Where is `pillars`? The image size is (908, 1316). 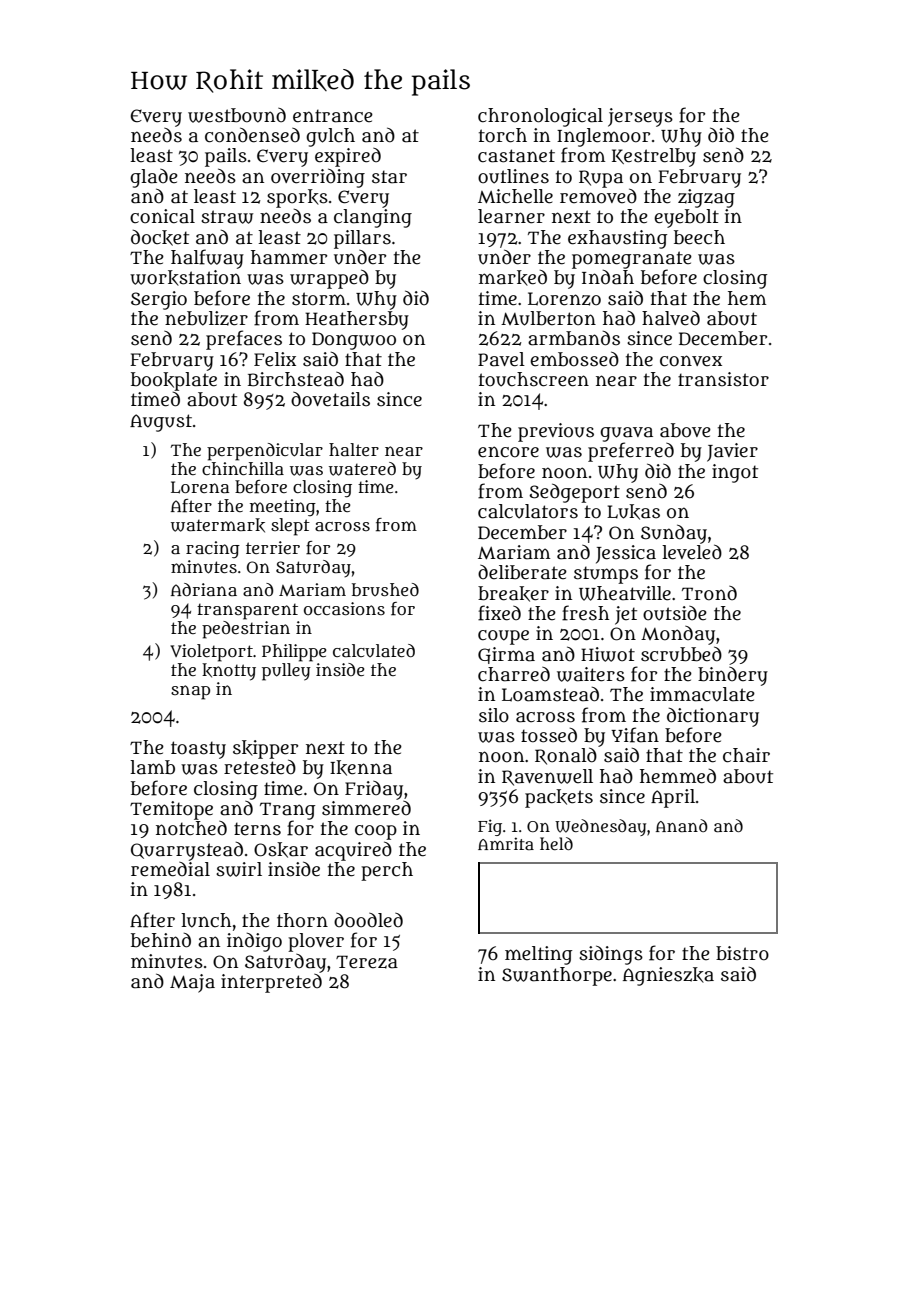 pillars is located at coordinates (362, 239).
